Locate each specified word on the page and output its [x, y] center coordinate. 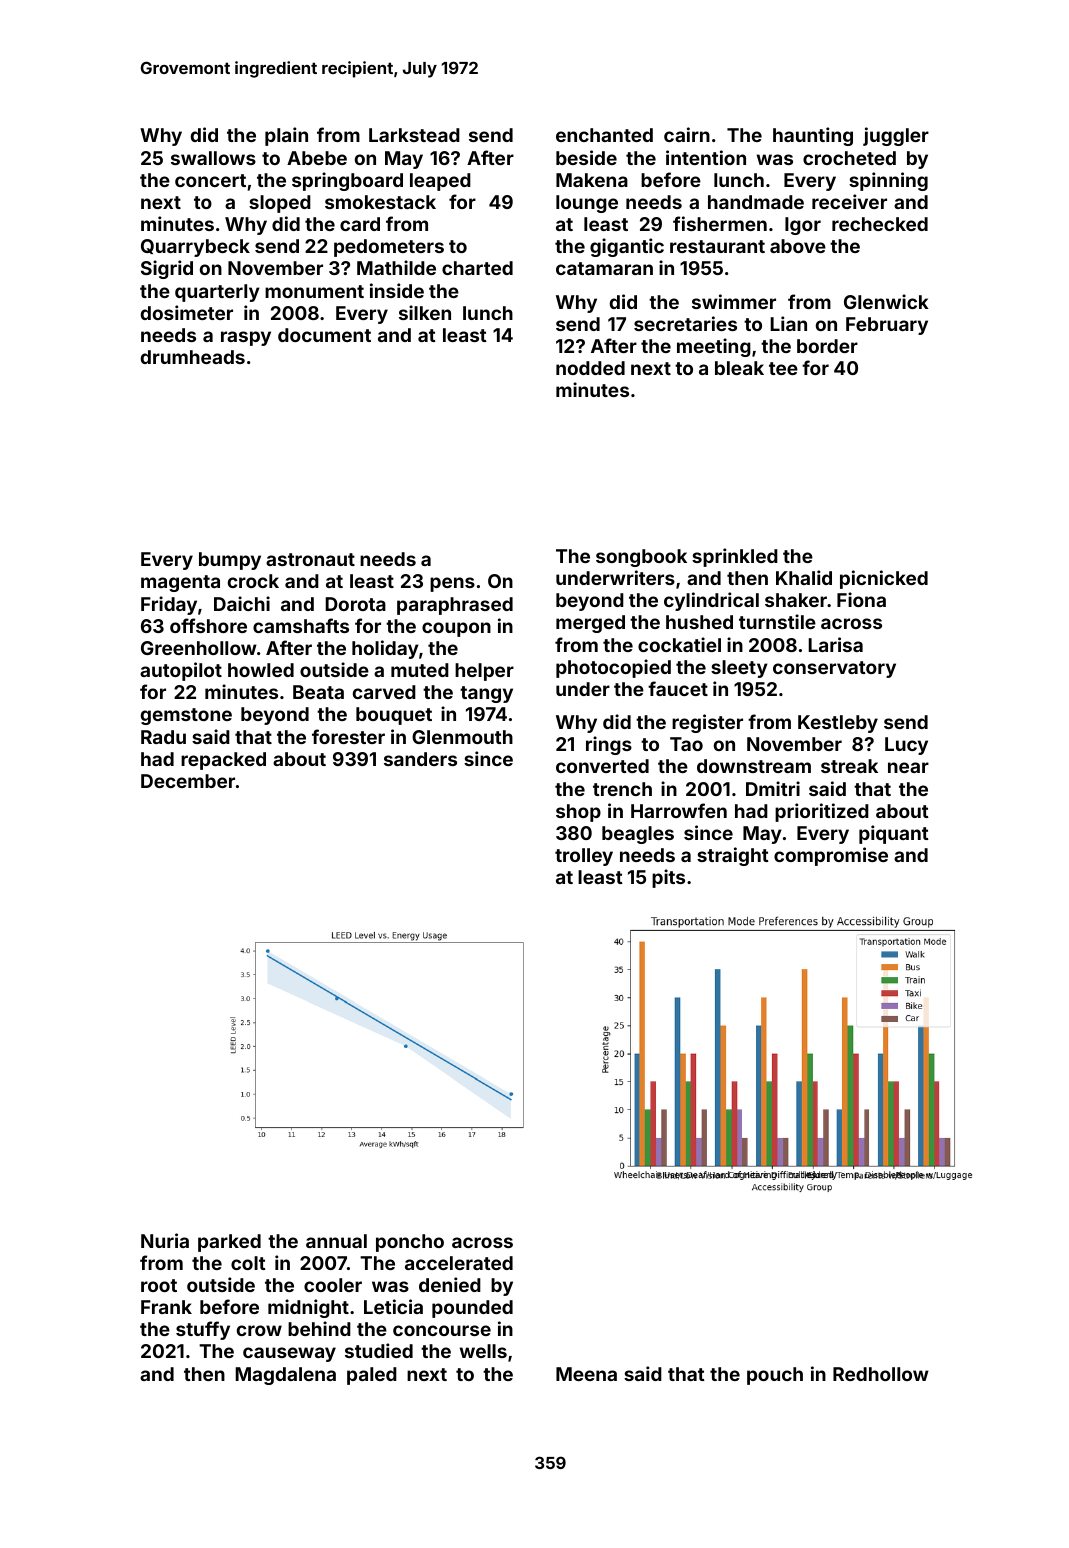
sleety [739, 669]
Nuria [165, 1240]
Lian [788, 323]
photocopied [613, 668]
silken [425, 312]
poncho [410, 1243]
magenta [180, 583]
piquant [894, 834]
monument [314, 291]
